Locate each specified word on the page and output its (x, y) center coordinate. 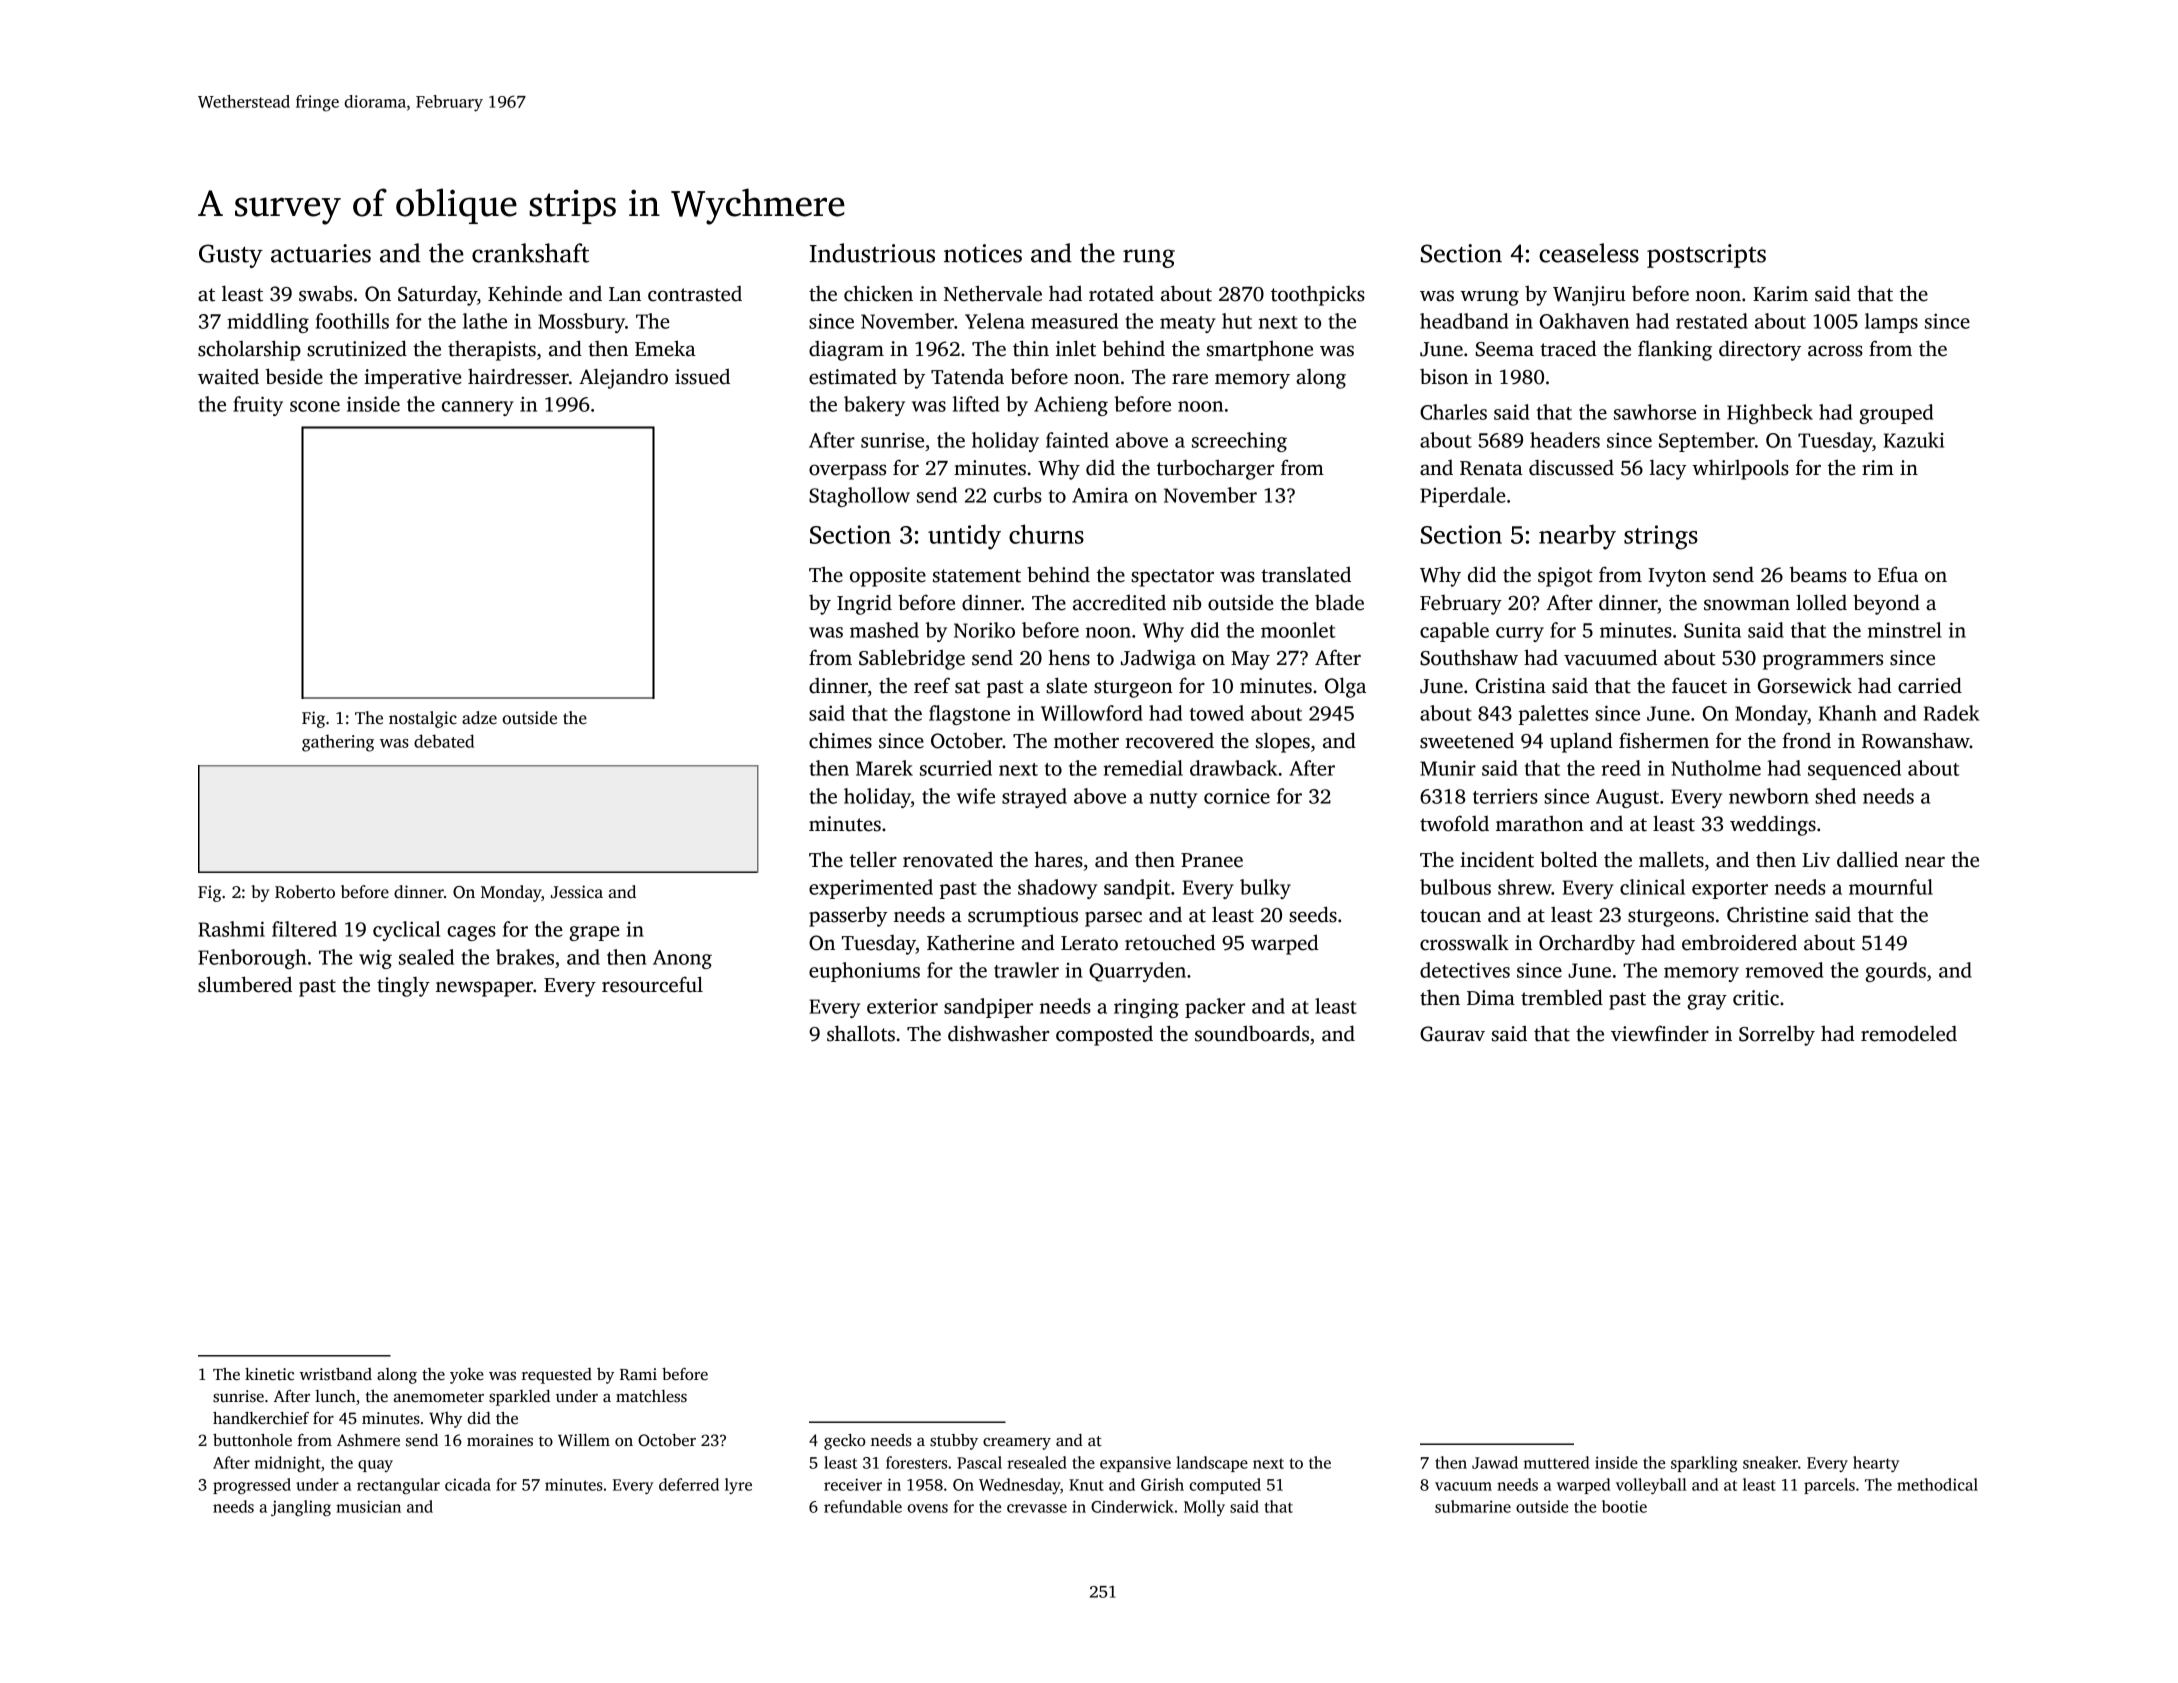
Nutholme (1716, 768)
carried (1930, 685)
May (1250, 660)
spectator (1172, 578)
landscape (1212, 1464)
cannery (478, 408)
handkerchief (261, 1418)
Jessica (577, 892)
